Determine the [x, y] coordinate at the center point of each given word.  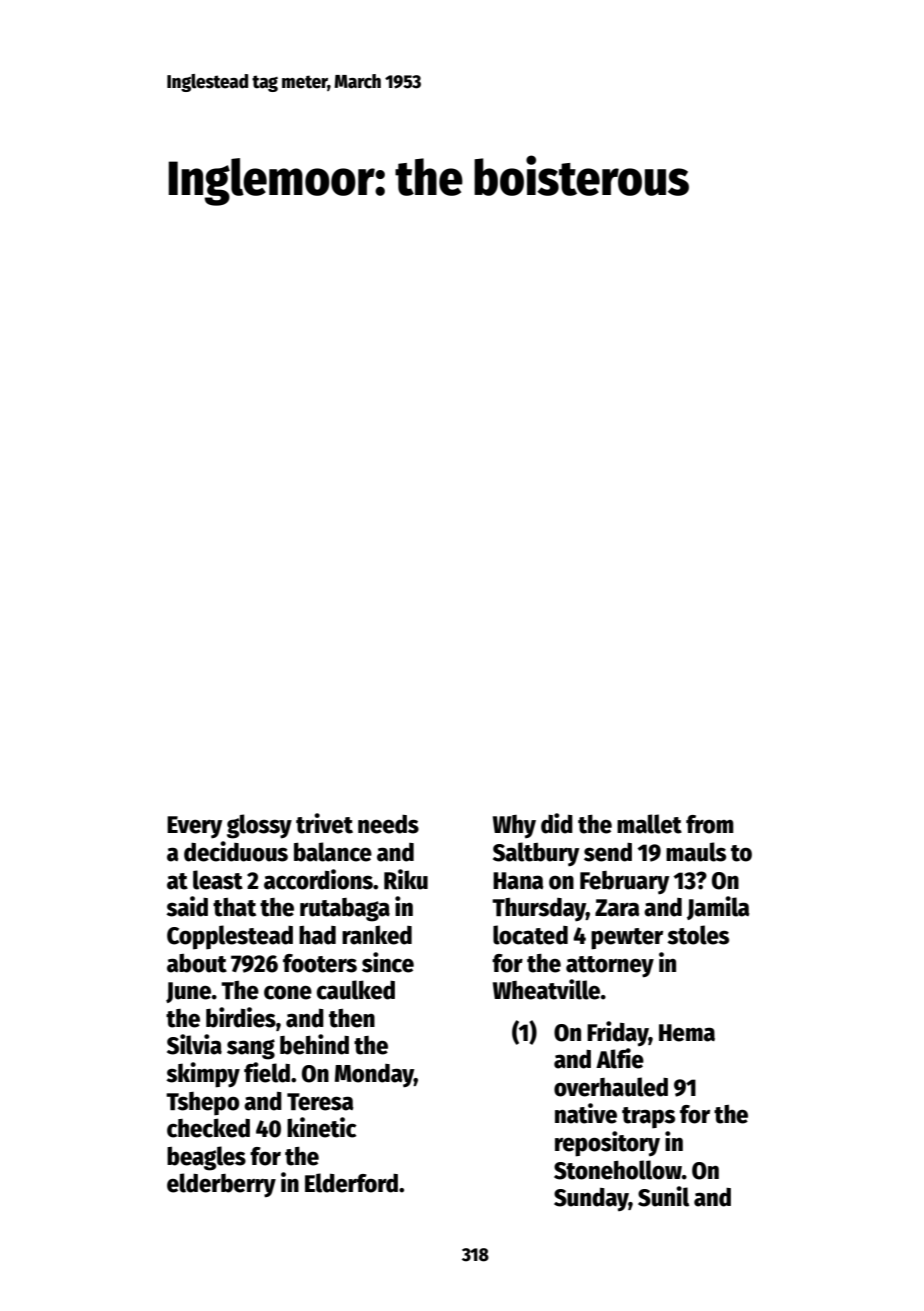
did [557, 823]
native [586, 1113]
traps [648, 1118]
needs [388, 824]
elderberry [221, 1185]
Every [194, 827]
